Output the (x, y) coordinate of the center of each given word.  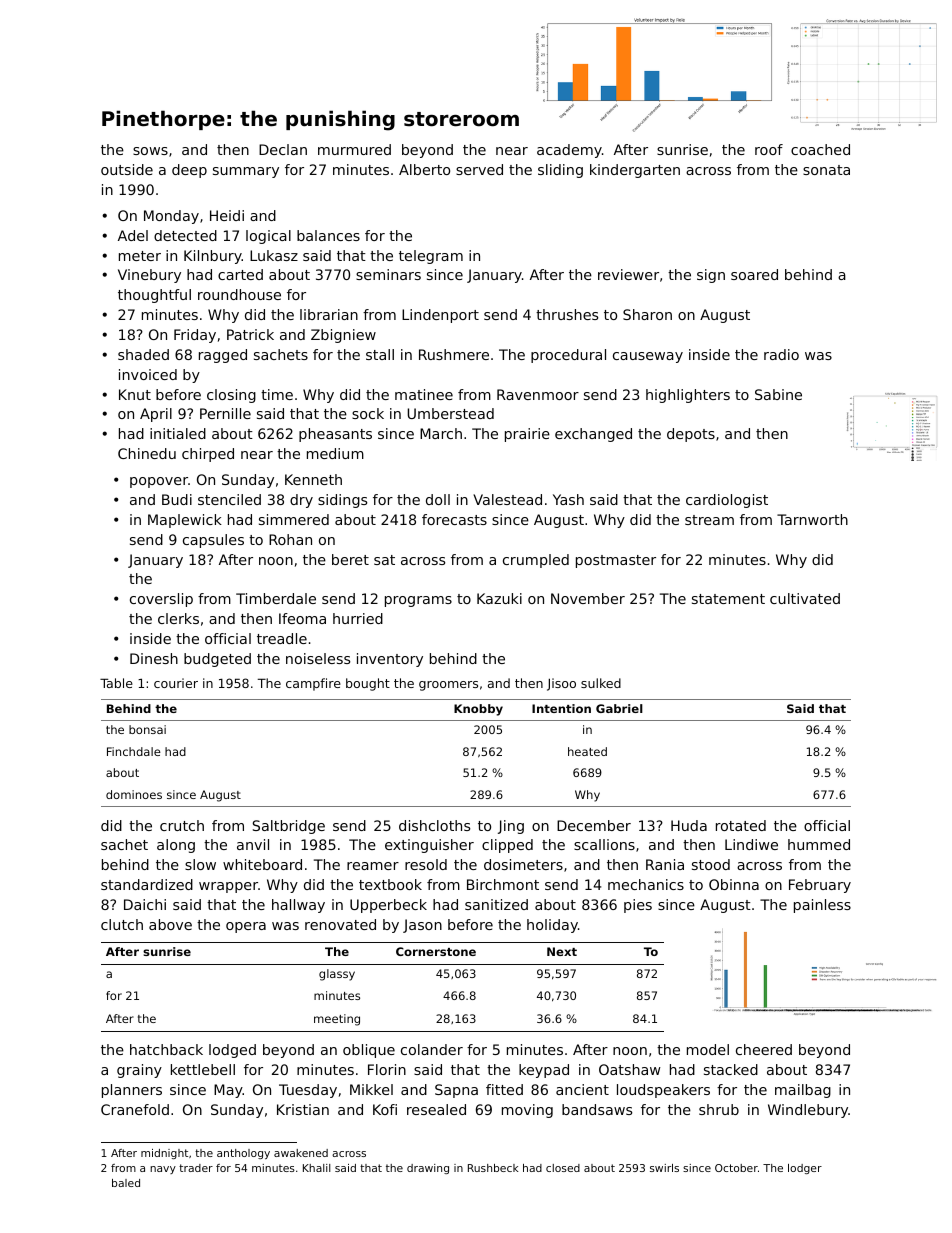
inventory (390, 660)
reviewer (628, 274)
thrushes (567, 314)
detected (185, 235)
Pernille (225, 413)
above (170, 924)
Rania (665, 864)
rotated (741, 825)
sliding (560, 171)
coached (820, 149)
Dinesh (154, 658)
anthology (243, 1154)
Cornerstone (436, 951)
